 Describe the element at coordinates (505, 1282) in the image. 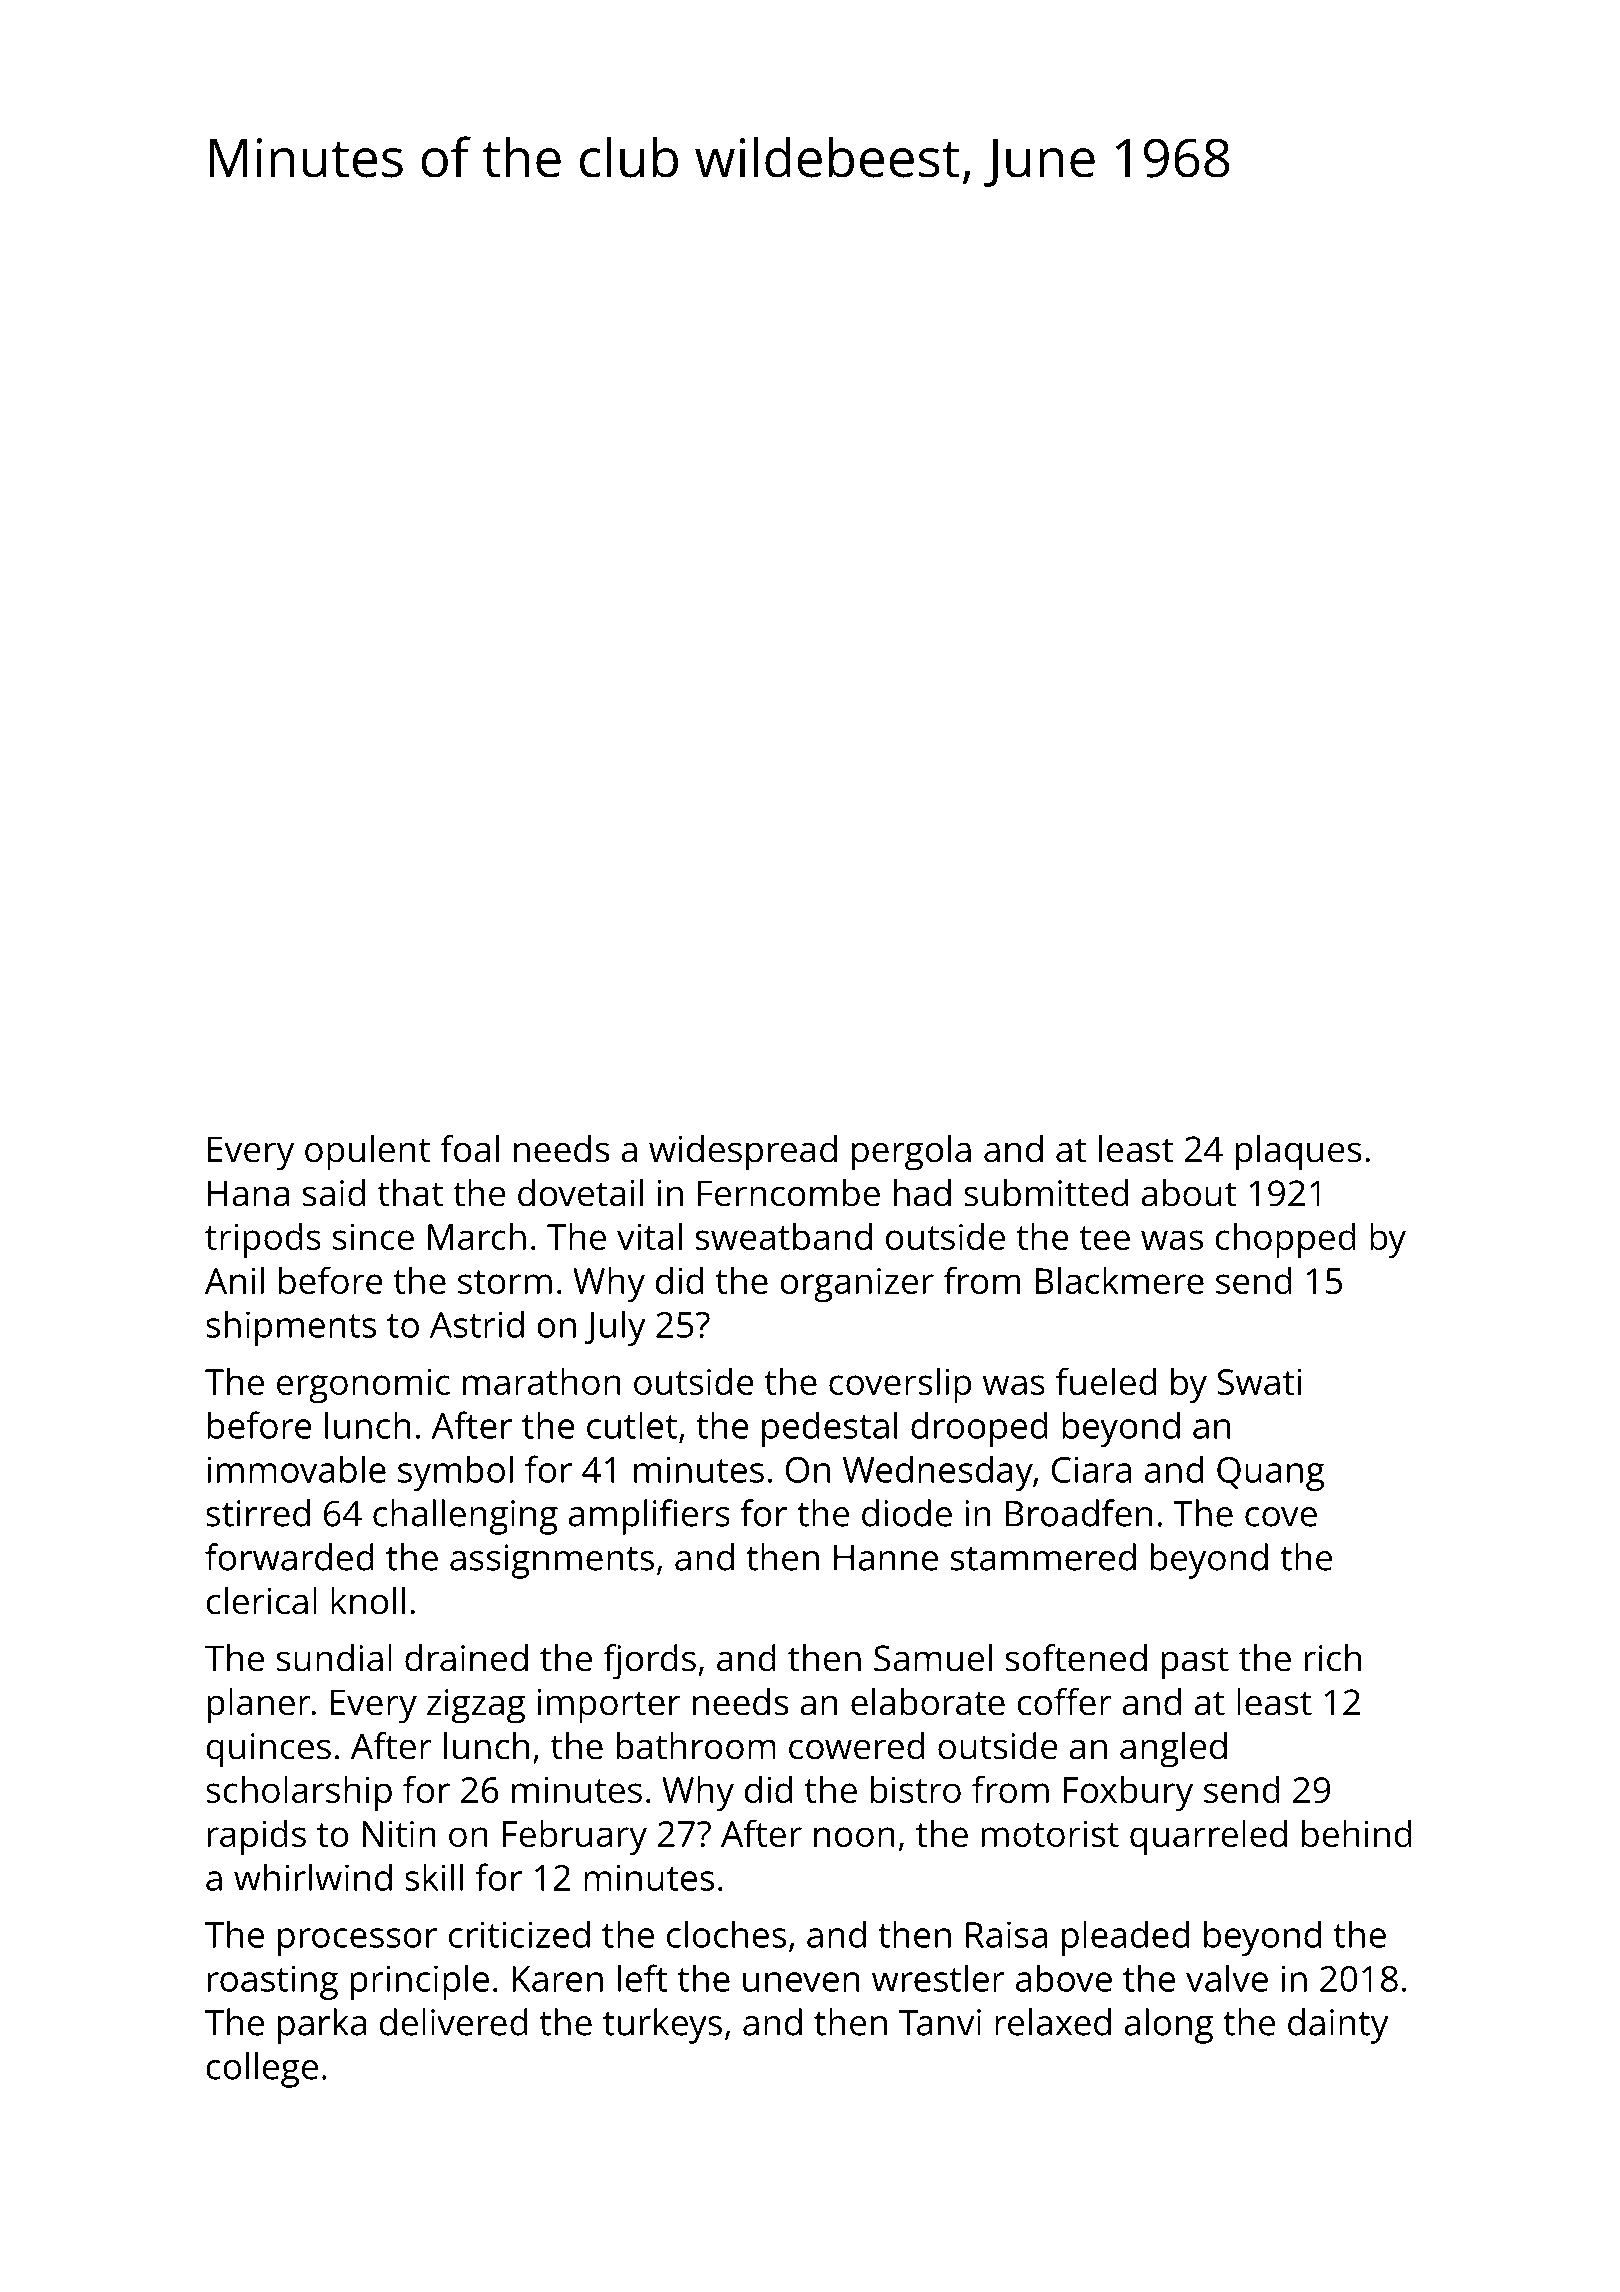

I see `storm` at that location.
